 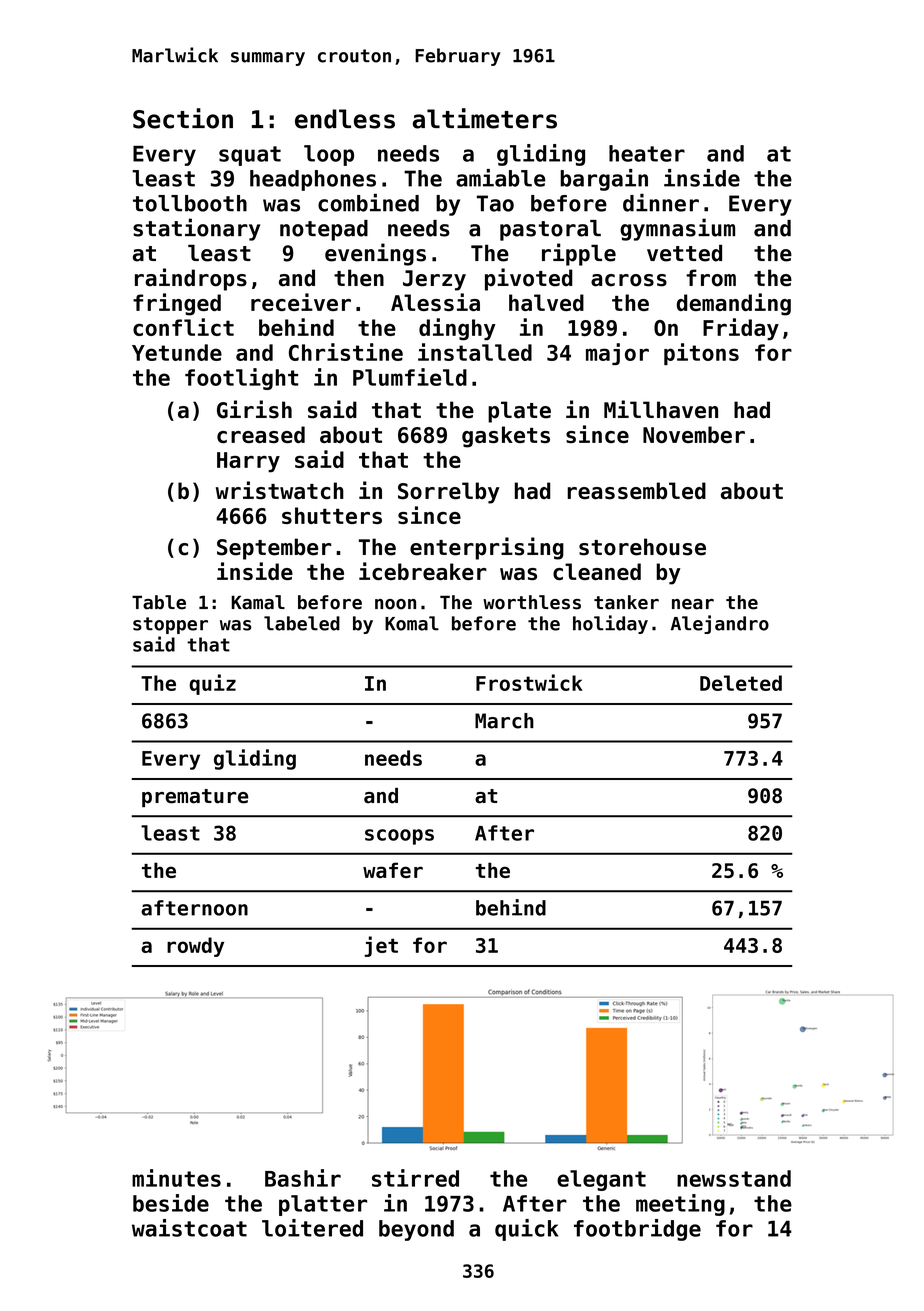 I want to click on plate, so click(x=519, y=412).
